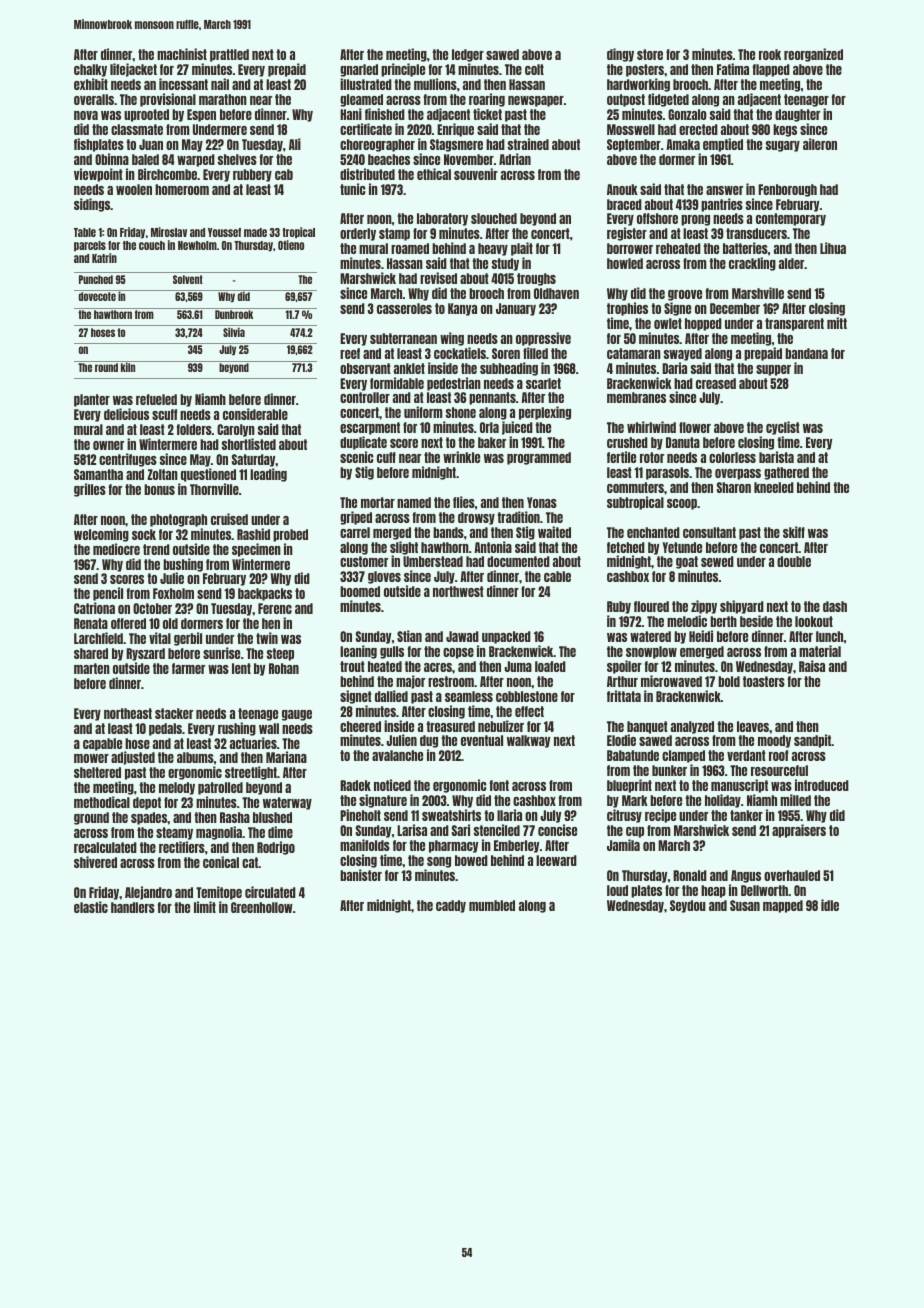  I want to click on handlers, so click(133, 907).
